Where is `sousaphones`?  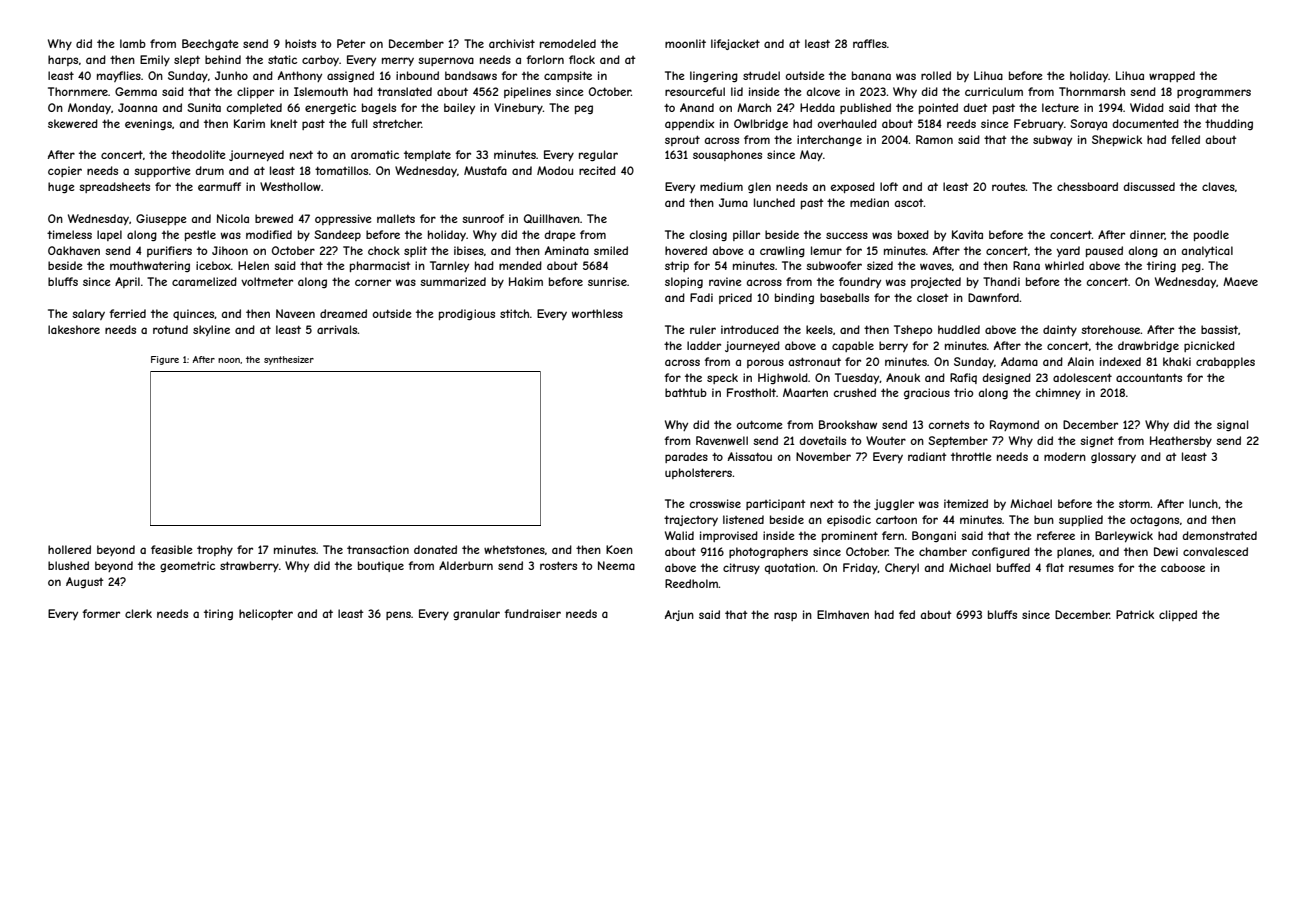
sousaphones is located at coordinates (727, 155).
